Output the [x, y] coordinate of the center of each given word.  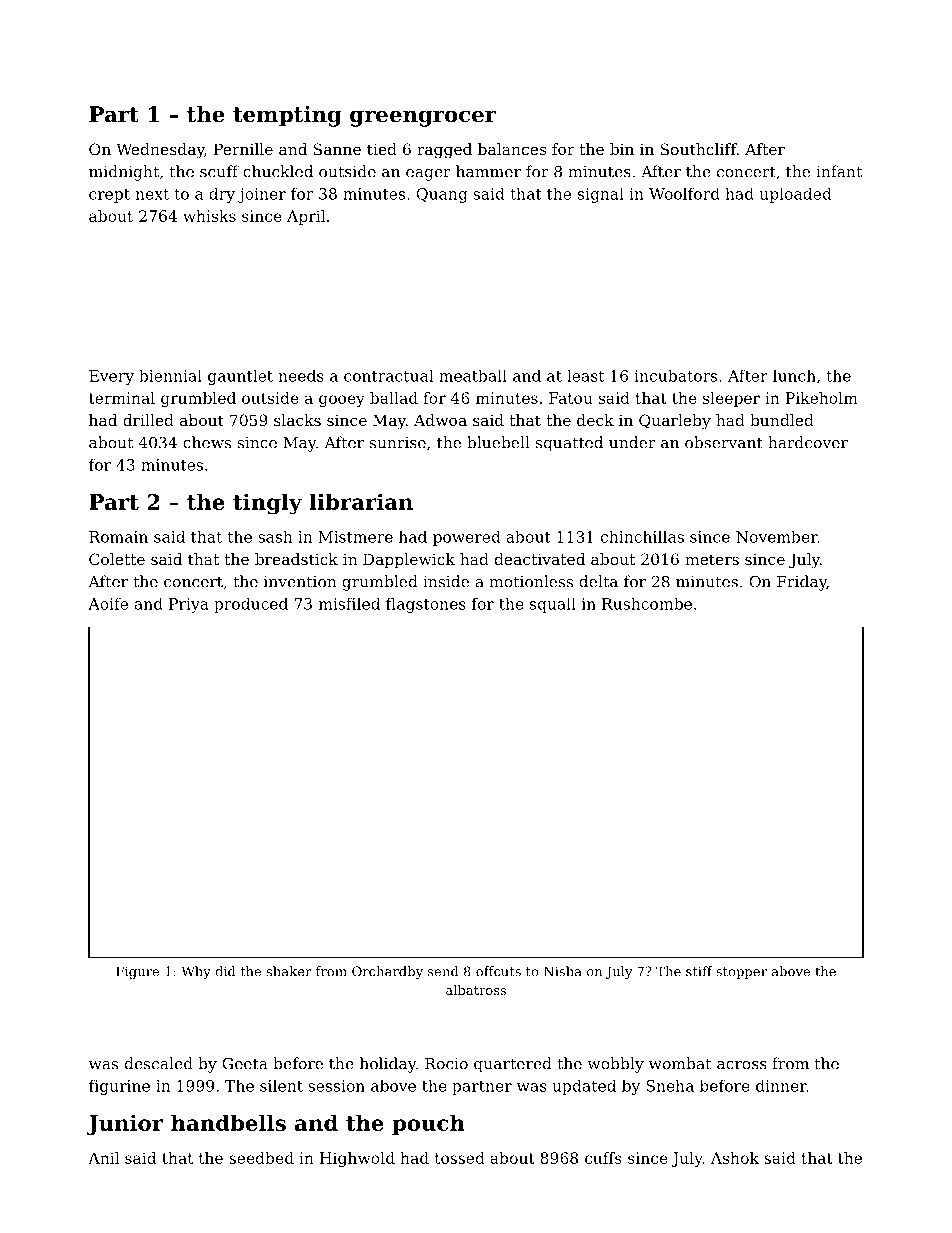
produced [251, 605]
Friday [802, 583]
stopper [741, 973]
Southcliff [699, 149]
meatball [473, 375]
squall [553, 605]
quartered [513, 1065]
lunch [794, 375]
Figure [137, 972]
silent [281, 1086]
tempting [287, 116]
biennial [170, 375]
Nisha [563, 971]
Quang [442, 195]
